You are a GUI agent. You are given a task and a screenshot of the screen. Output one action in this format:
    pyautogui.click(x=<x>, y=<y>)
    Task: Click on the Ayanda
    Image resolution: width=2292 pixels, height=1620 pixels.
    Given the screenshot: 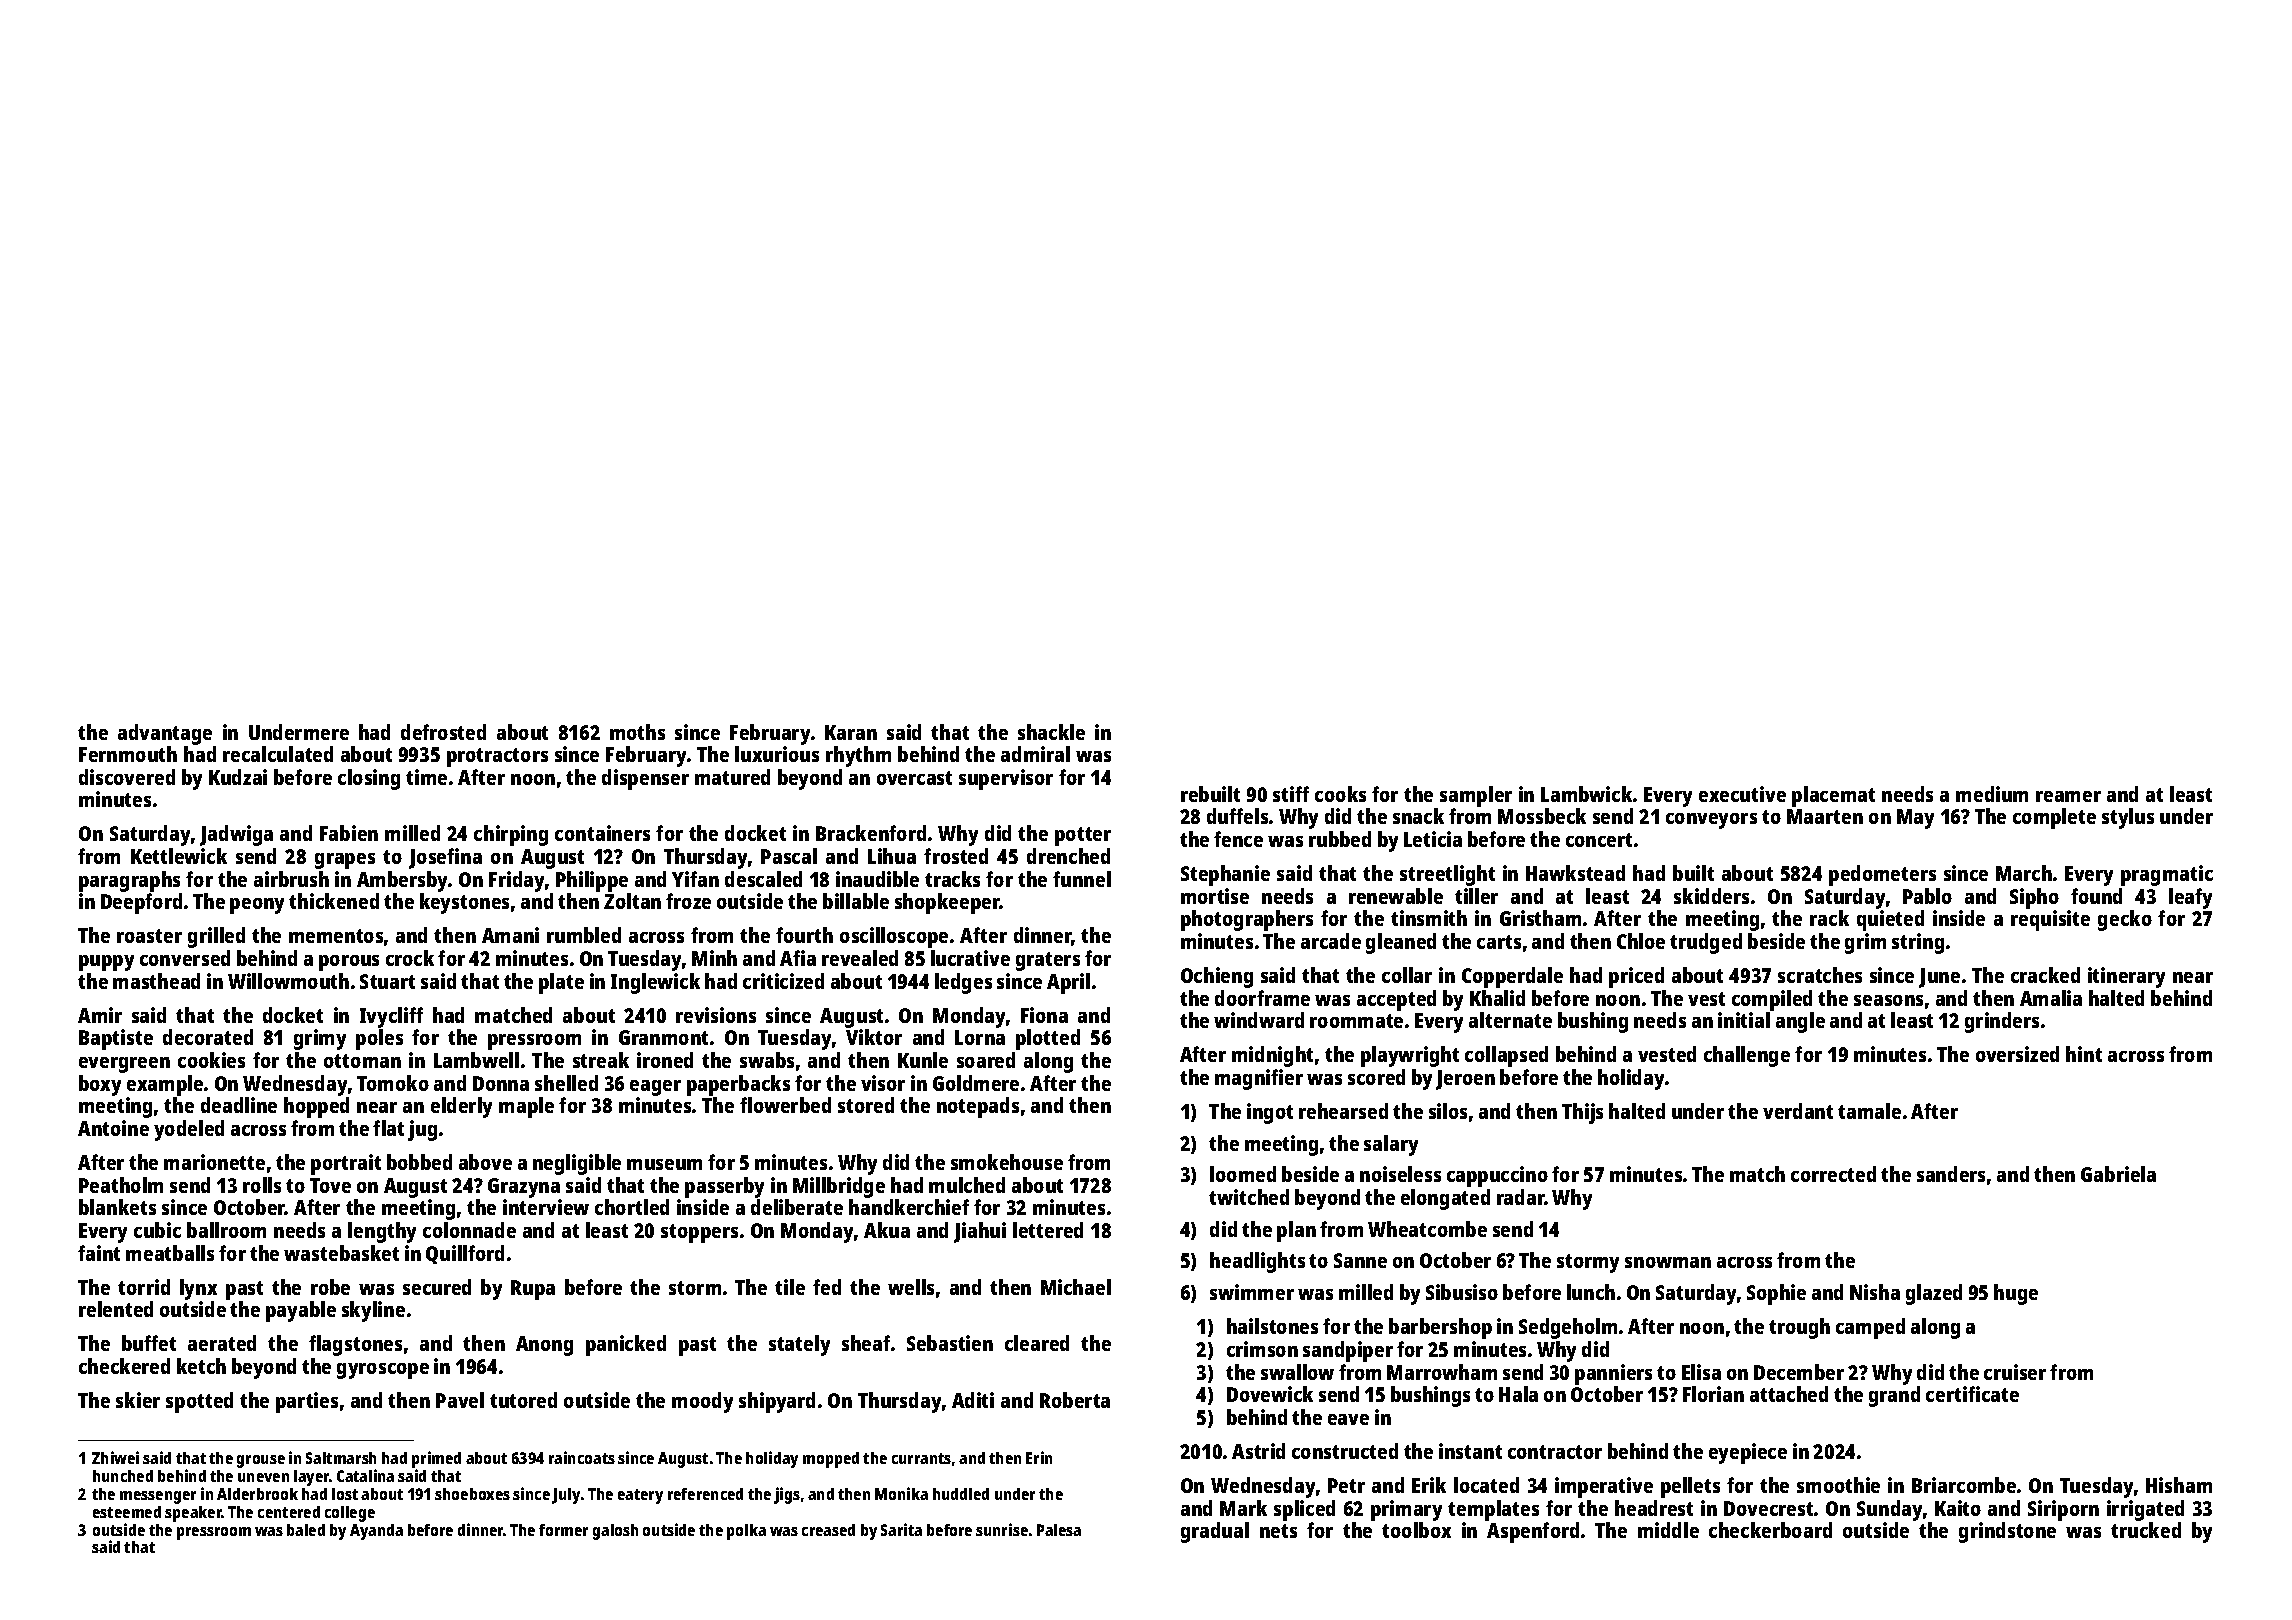 What is the action you would take?
    pyautogui.click(x=376, y=1532)
